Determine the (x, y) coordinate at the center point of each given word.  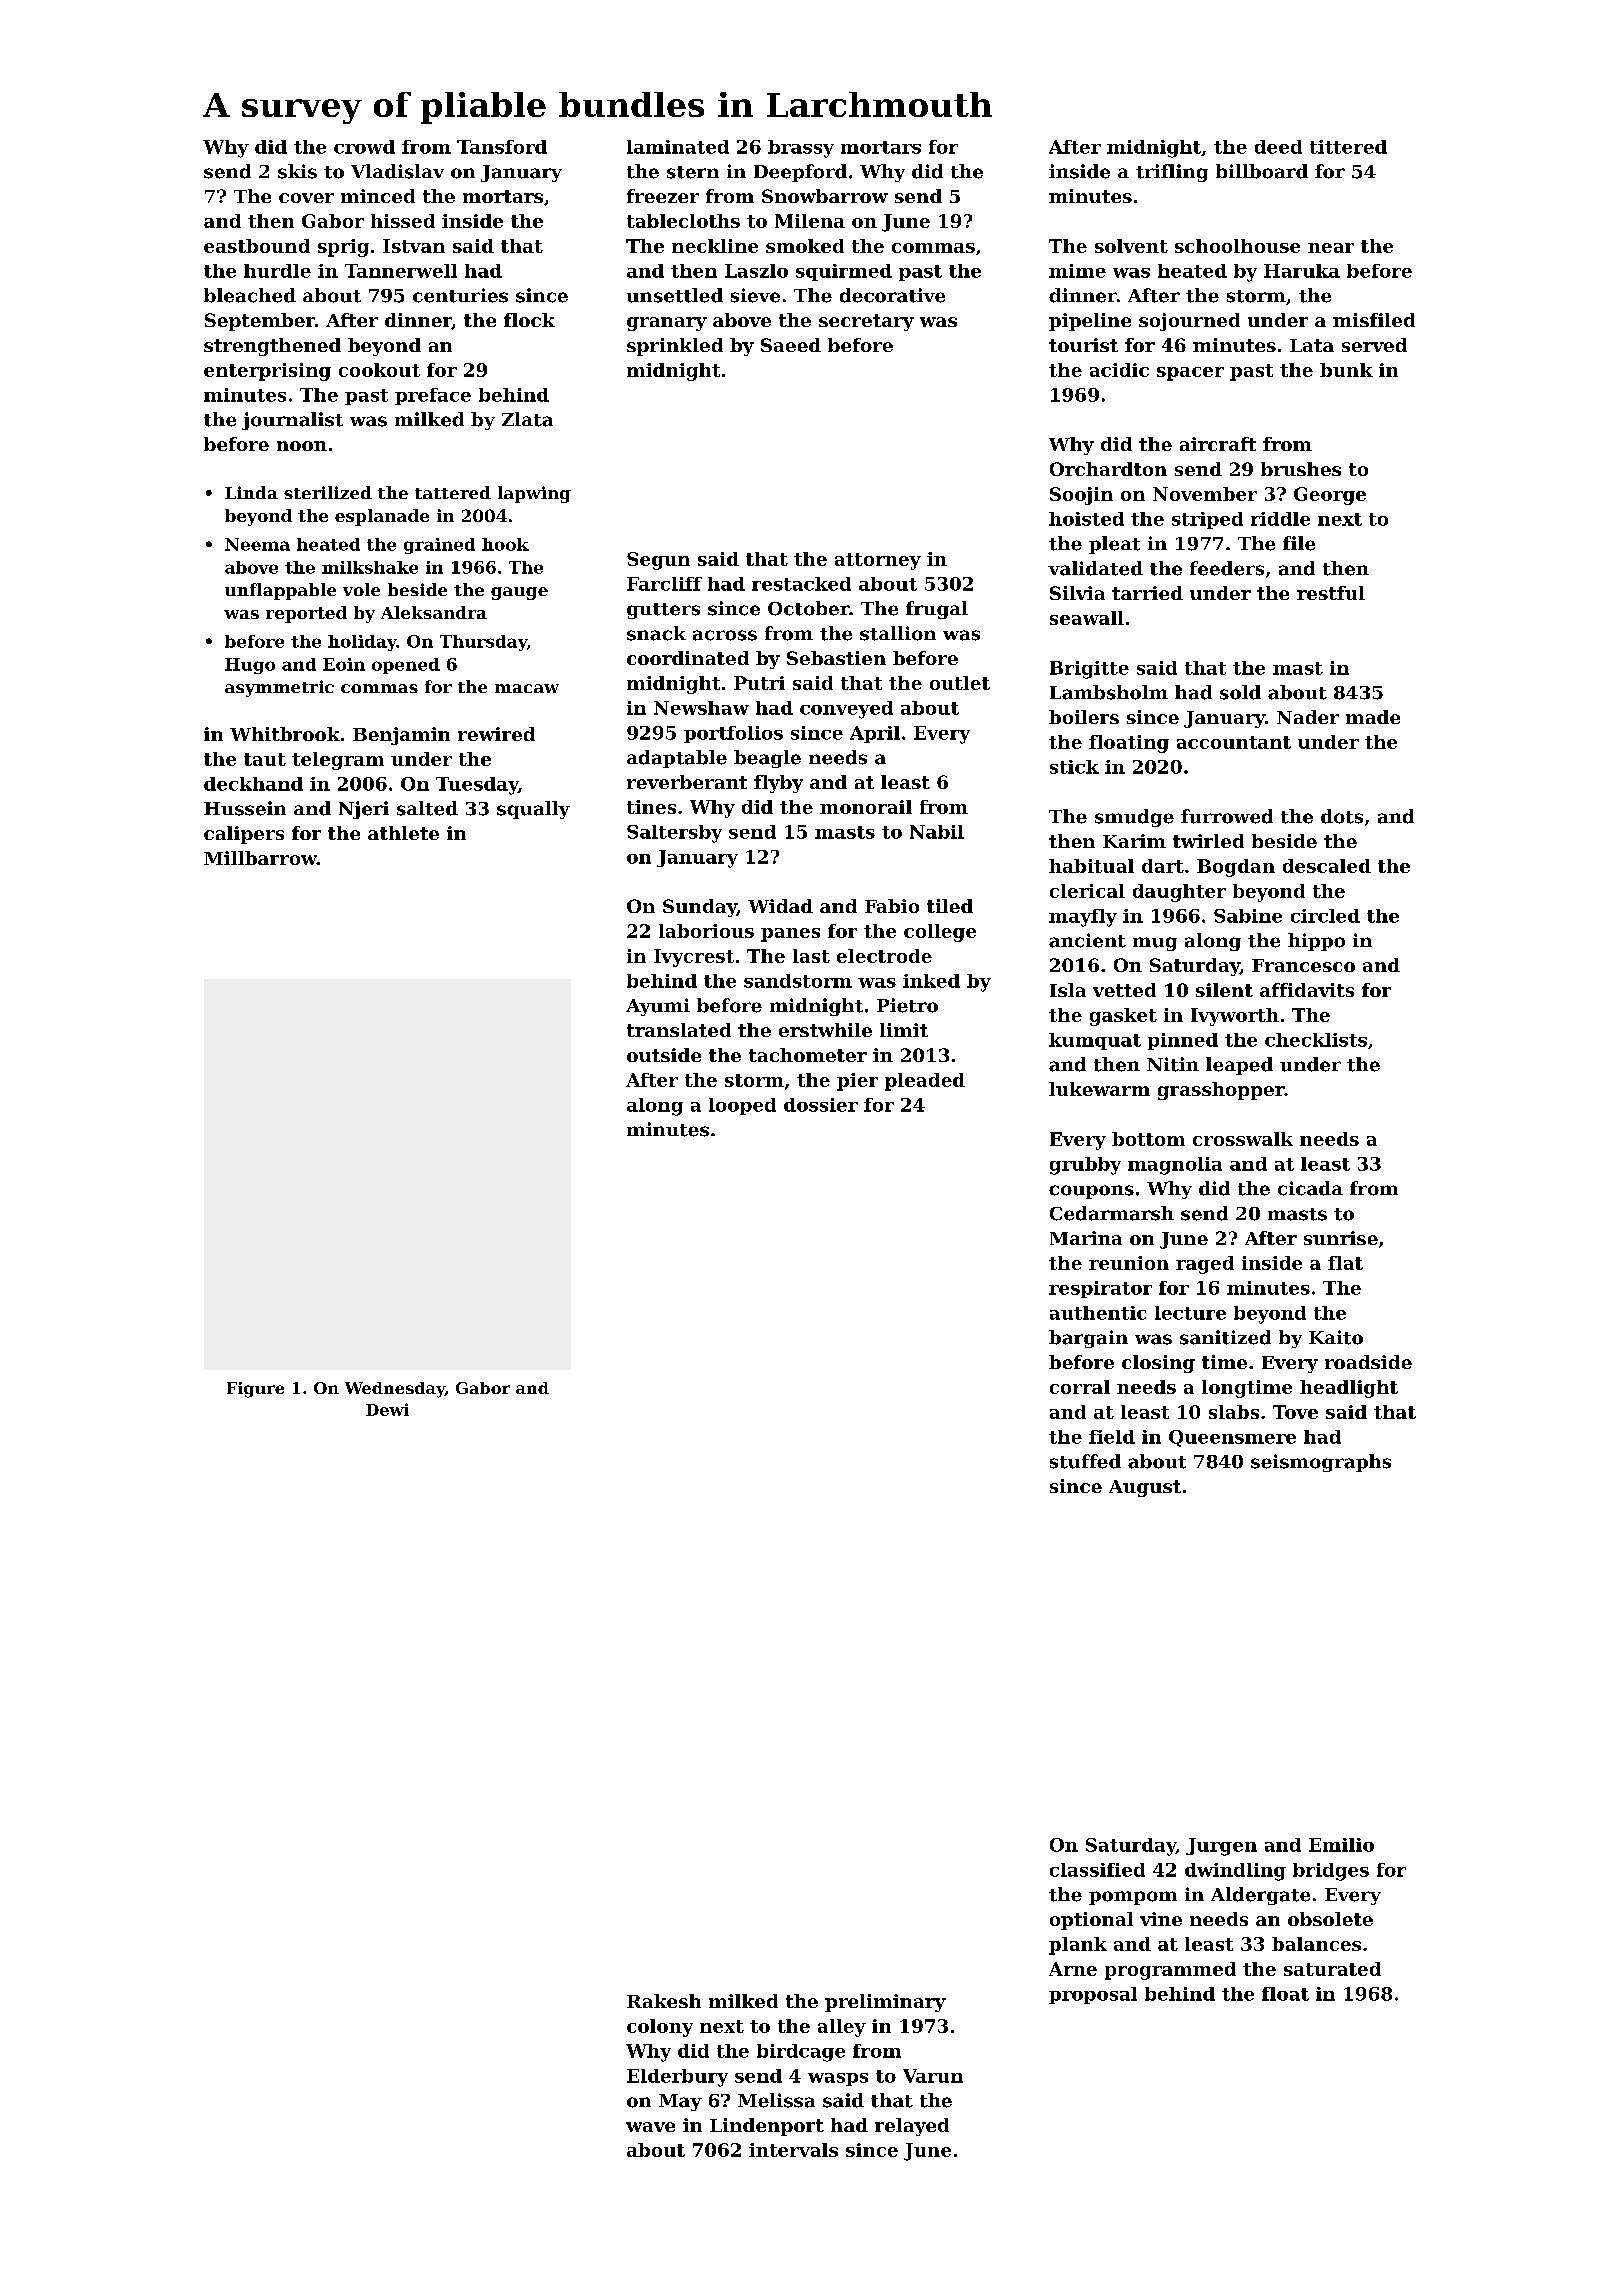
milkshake (370, 567)
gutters (663, 611)
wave (650, 2127)
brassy (801, 149)
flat (1345, 1263)
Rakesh (664, 2001)
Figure (255, 1390)
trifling (1172, 173)
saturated (1332, 1969)
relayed (912, 2127)
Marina (1086, 1238)
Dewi (387, 1409)
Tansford (502, 147)
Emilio (1341, 1845)
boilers (1084, 717)
